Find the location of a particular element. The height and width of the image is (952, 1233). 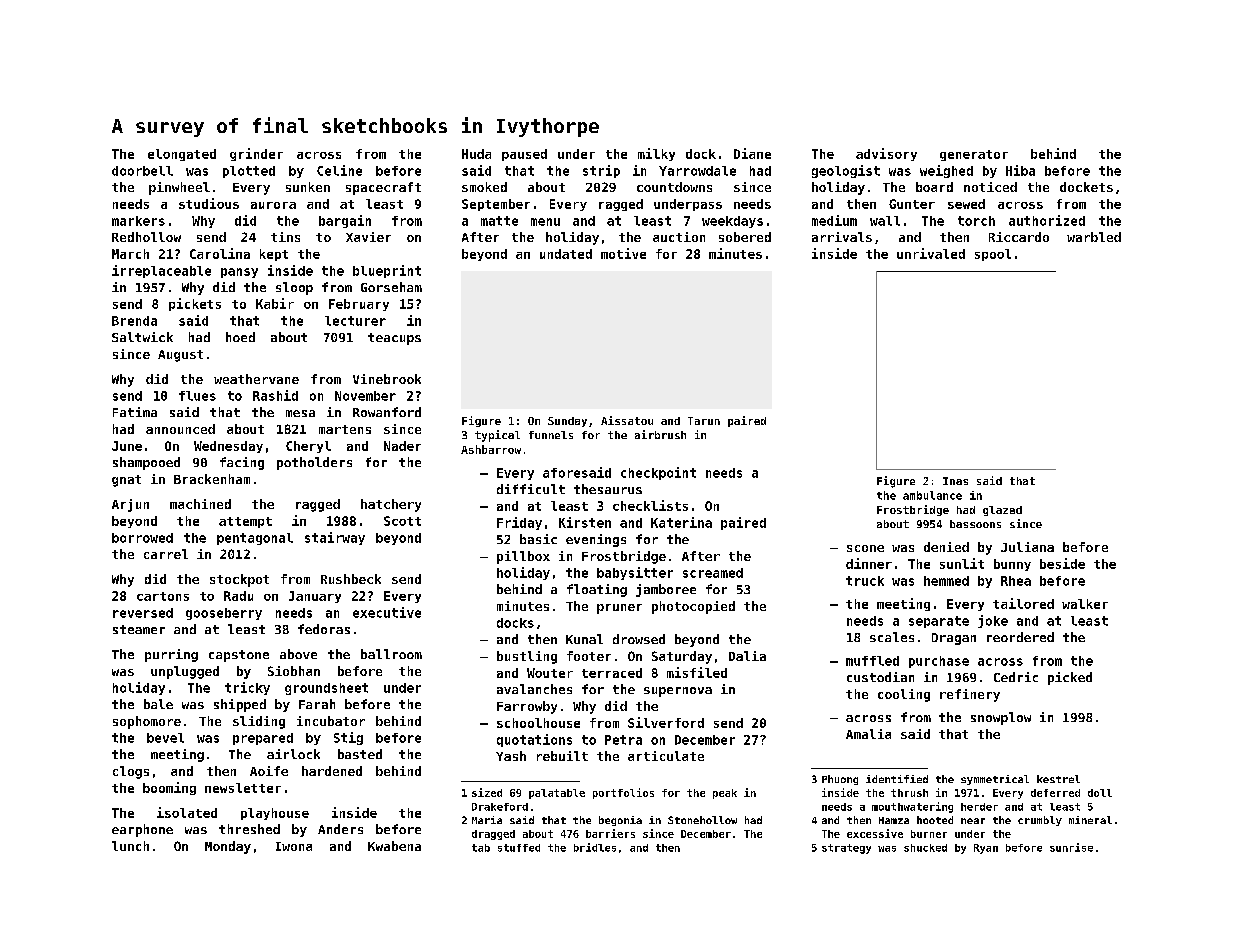

aurora is located at coordinates (273, 205).
